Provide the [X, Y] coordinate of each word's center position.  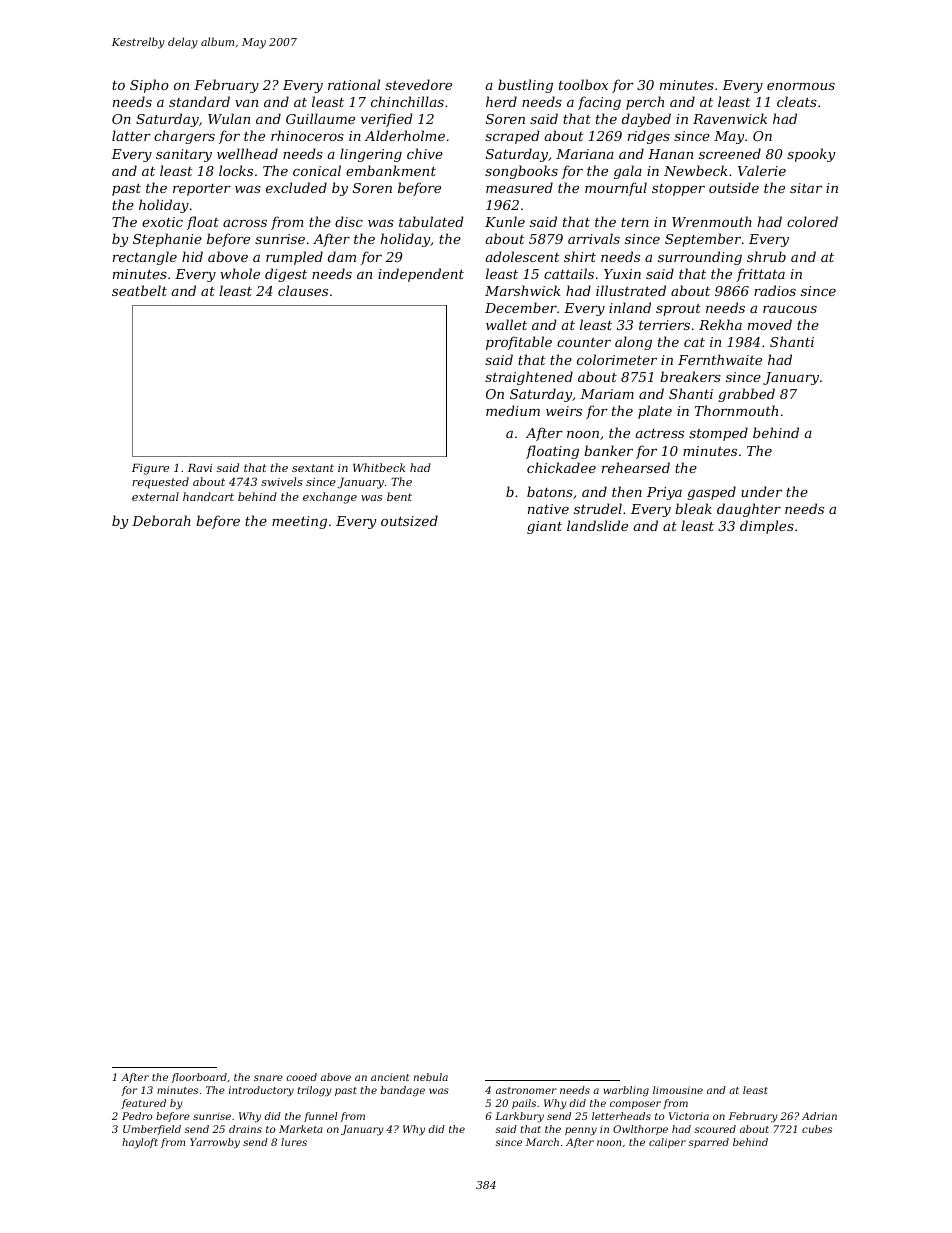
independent [421, 275]
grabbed [746, 395]
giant [544, 527]
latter [131, 135]
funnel [321, 1117]
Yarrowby [215, 1143]
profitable [519, 343]
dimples [767, 527]
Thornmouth [736, 410]
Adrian [819, 1116]
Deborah [161, 520]
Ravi [200, 468]
